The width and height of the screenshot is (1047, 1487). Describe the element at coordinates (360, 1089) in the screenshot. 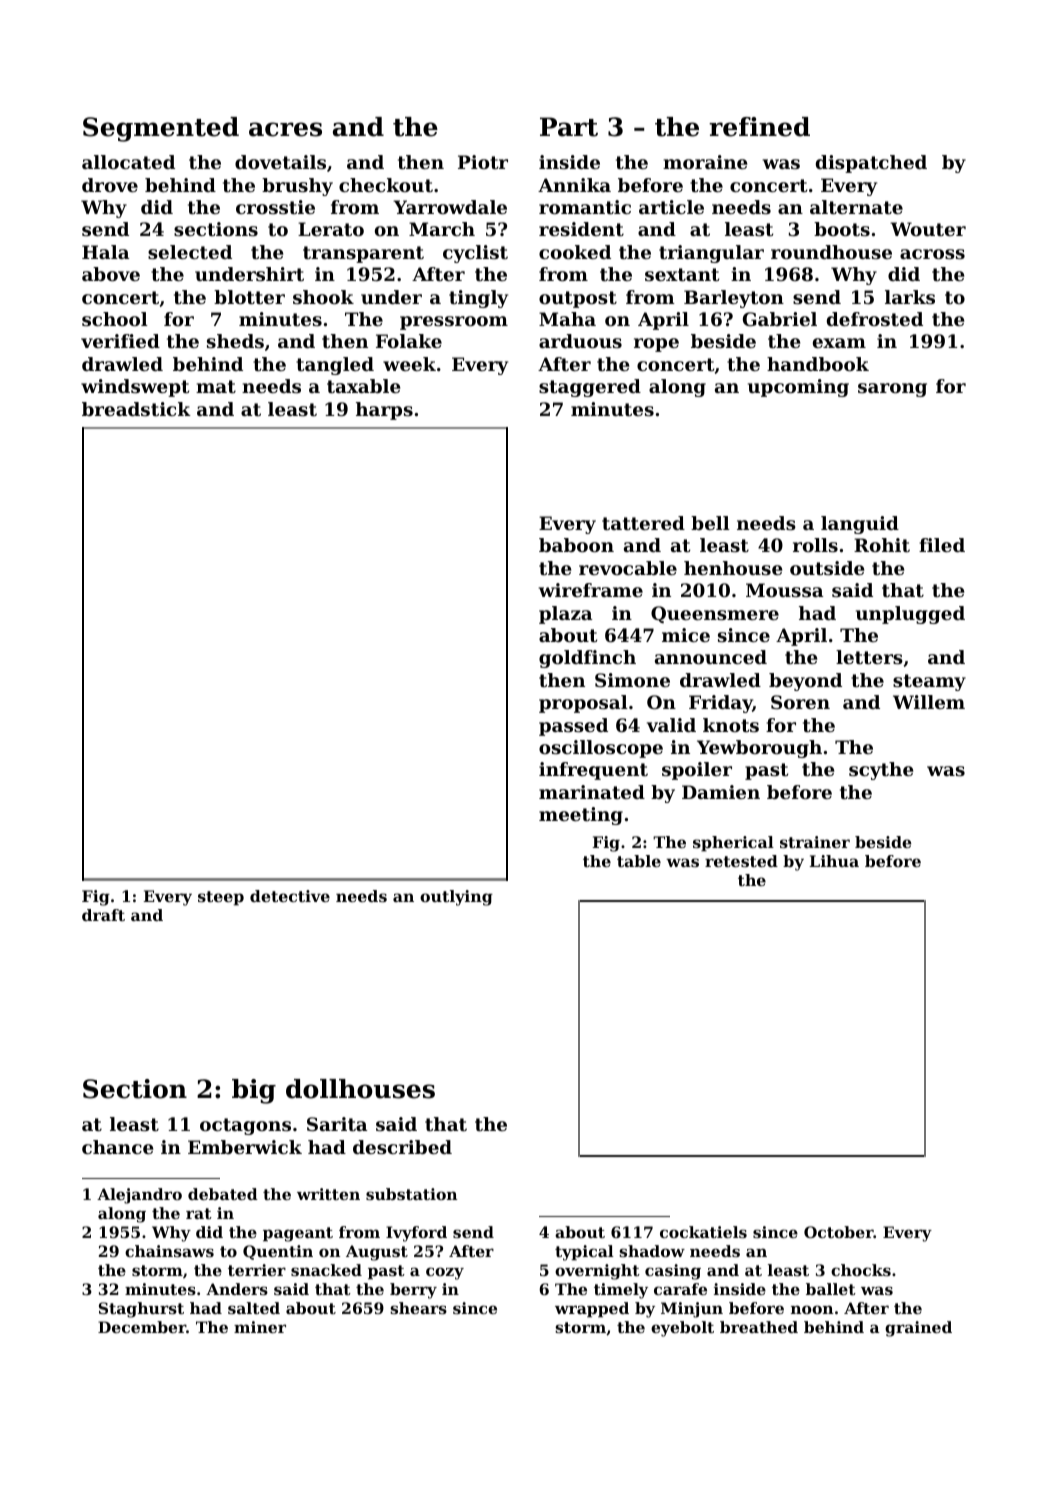

I see `dollhouses` at that location.
